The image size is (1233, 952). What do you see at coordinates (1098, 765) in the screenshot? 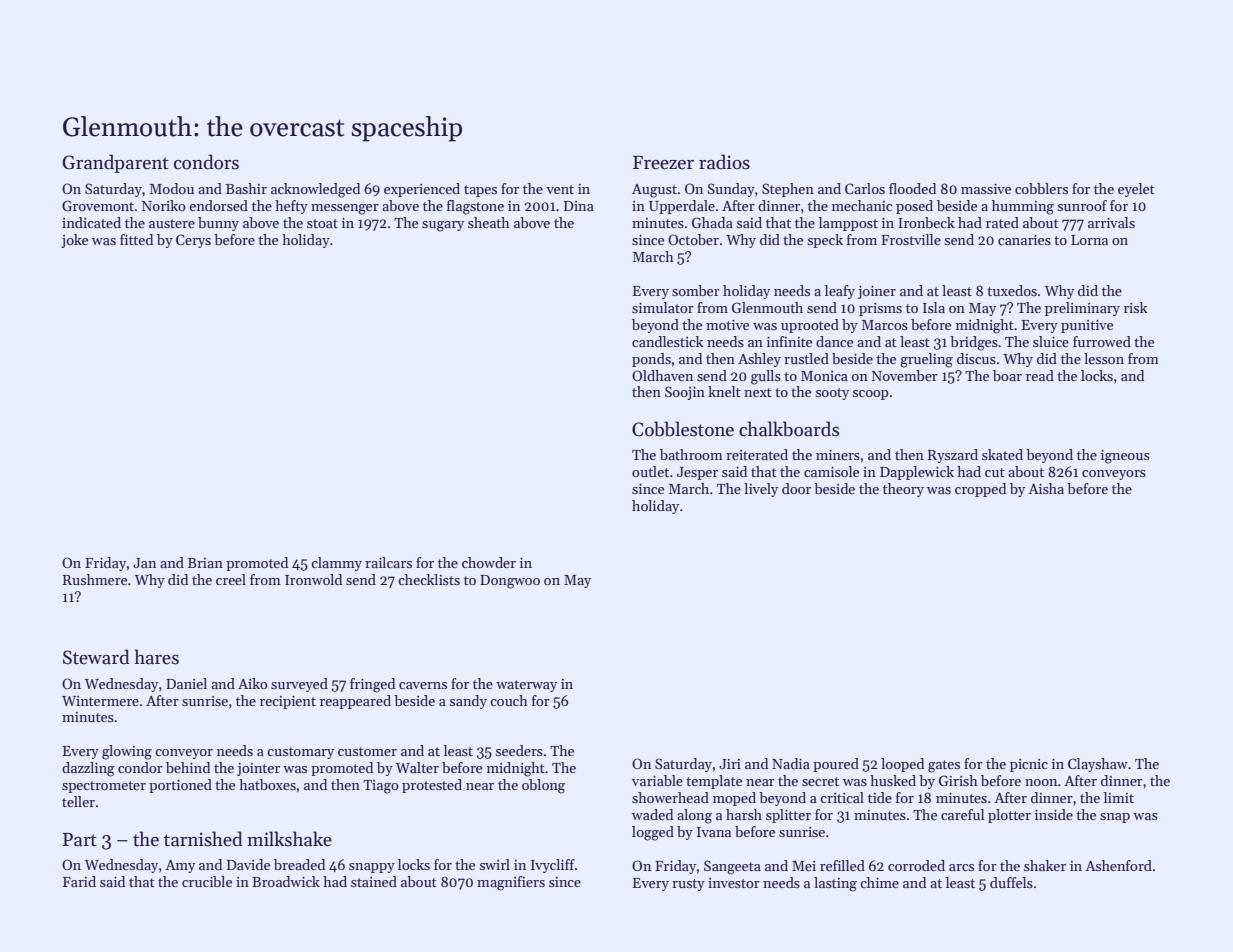
I see `Clayshaw` at bounding box center [1098, 765].
